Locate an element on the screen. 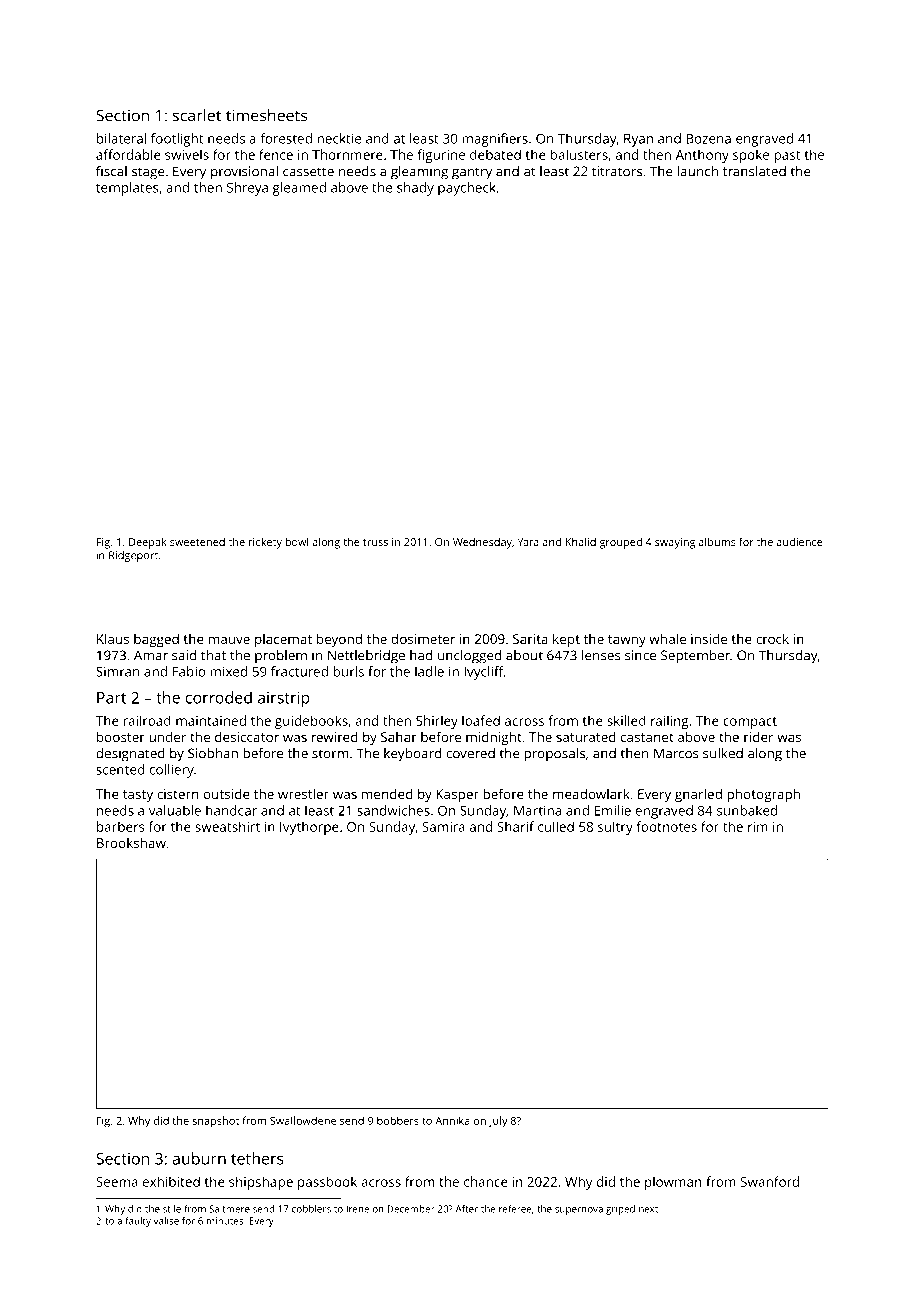 Image resolution: width=924 pixels, height=1308 pixels. timesheets is located at coordinates (266, 115).
